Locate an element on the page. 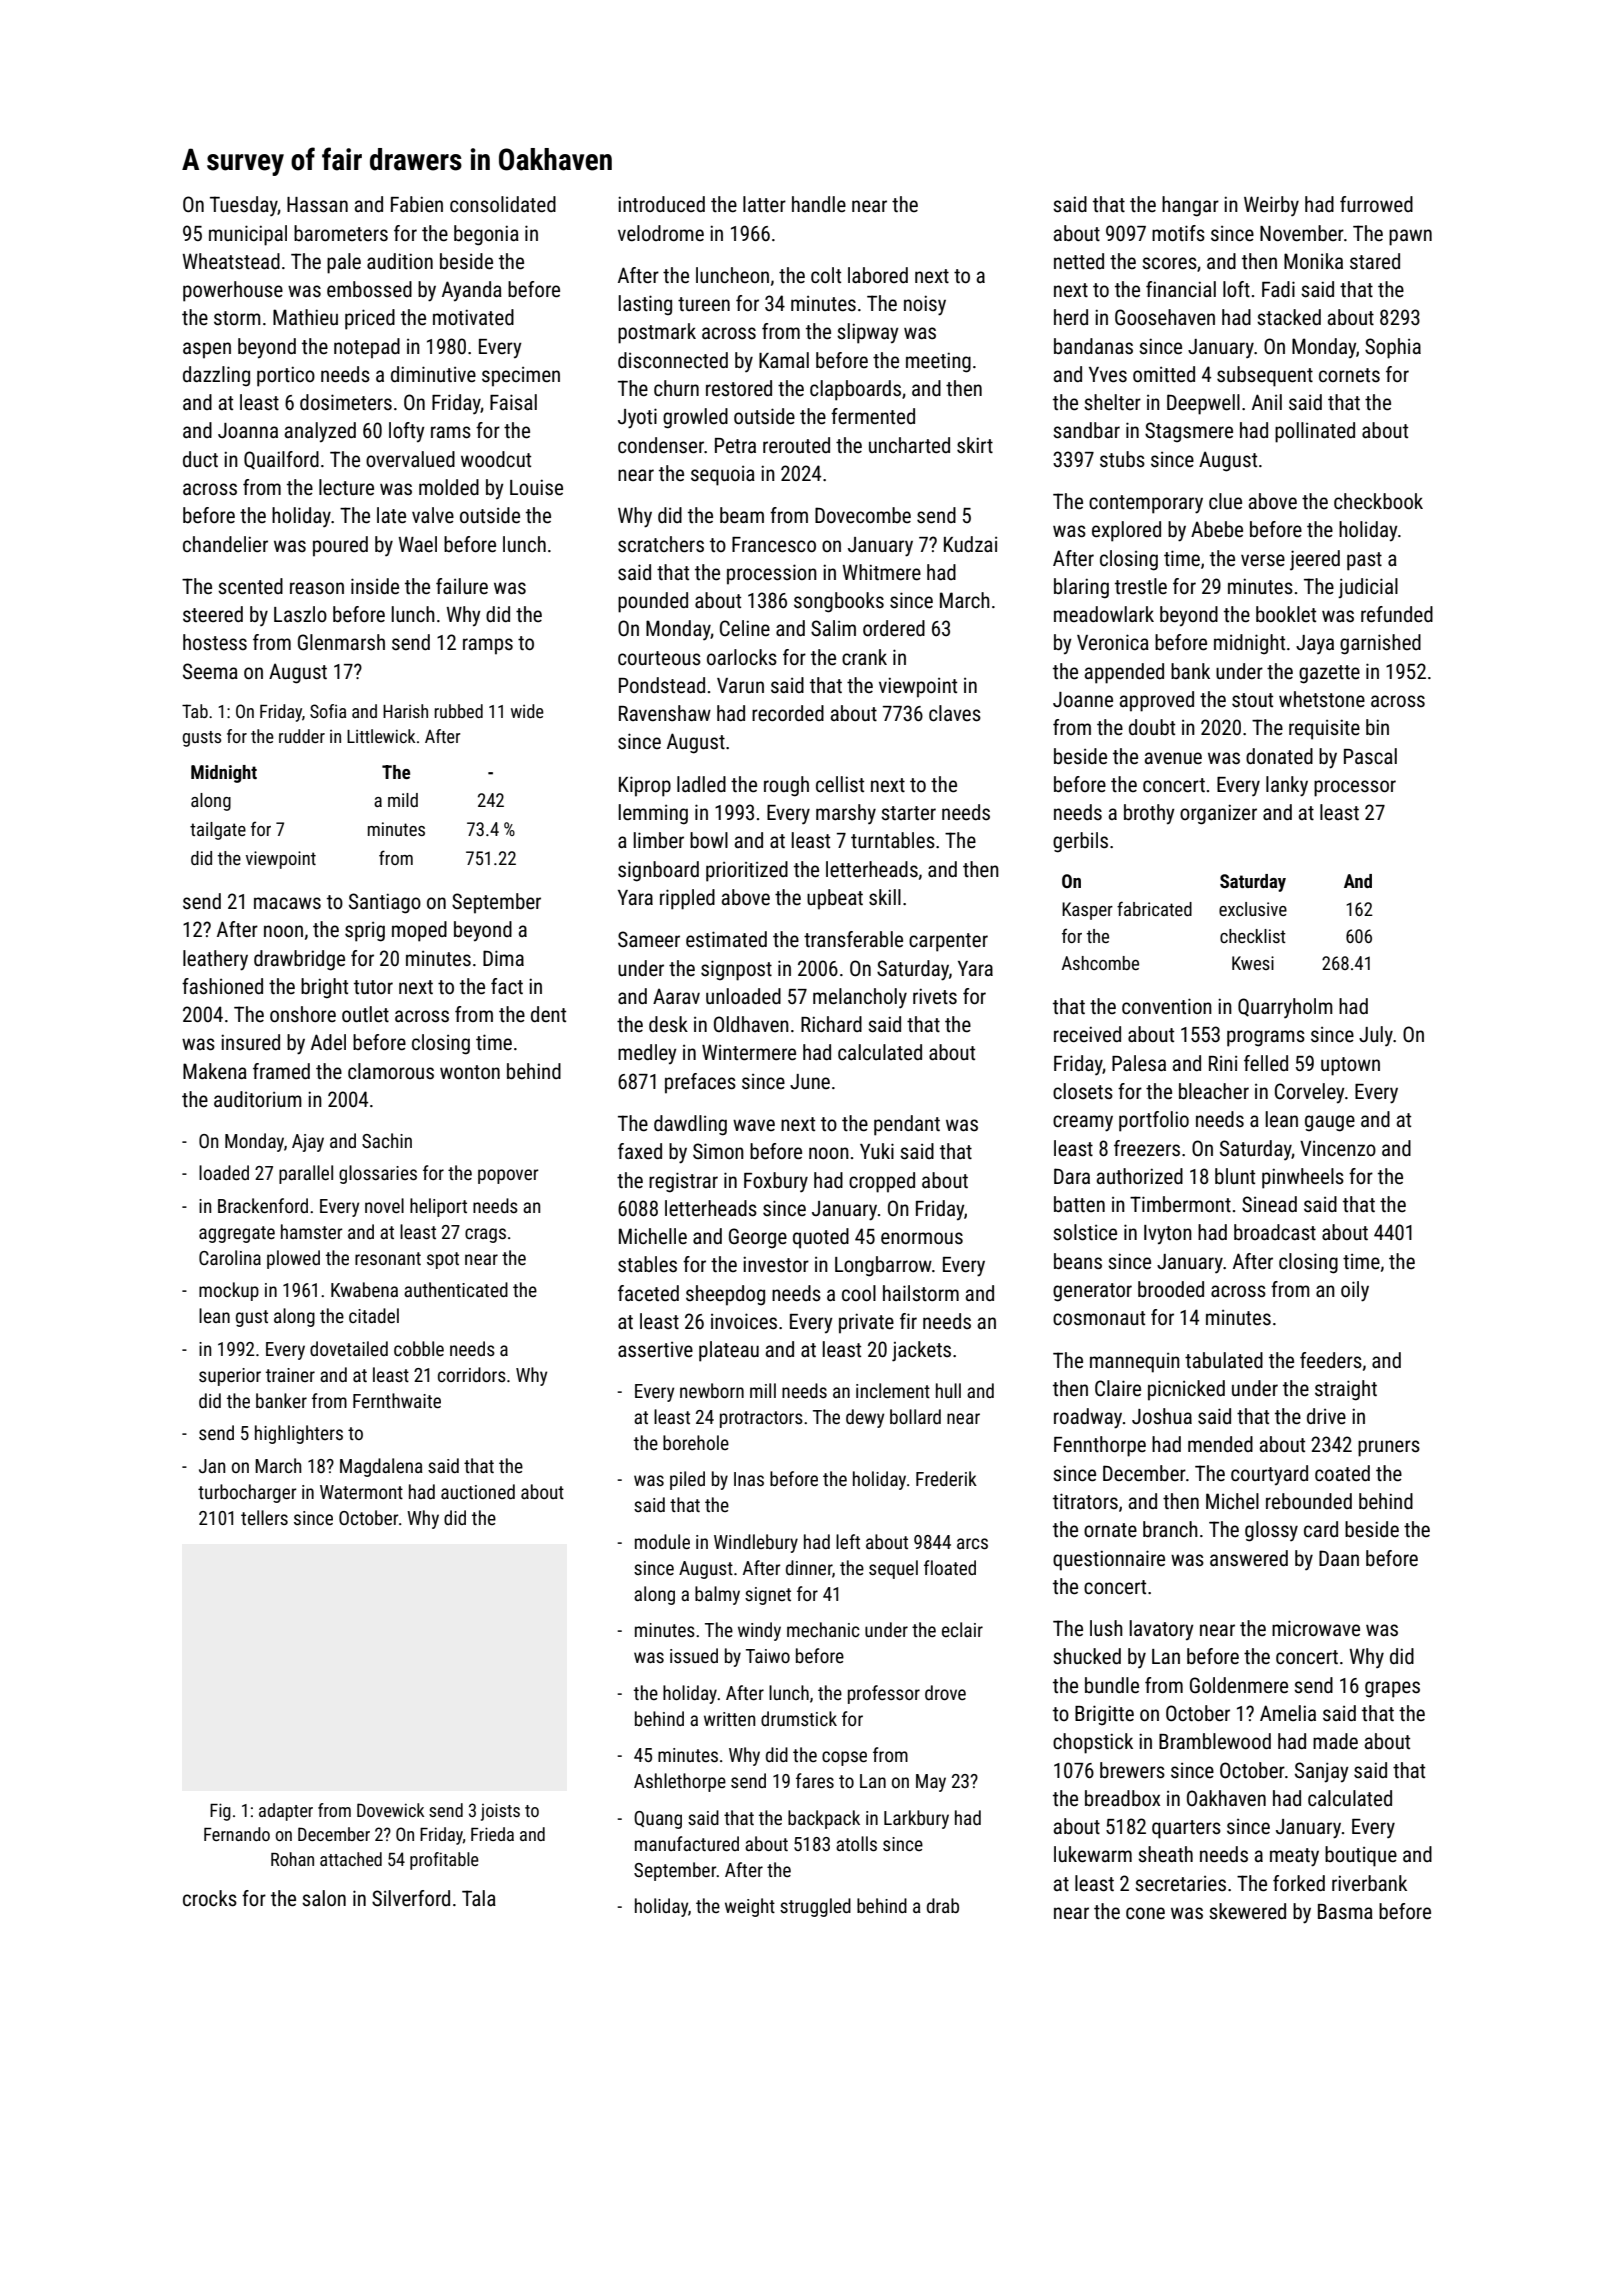 The width and height of the document is (1620, 2292). Frieda is located at coordinates (492, 1834).
